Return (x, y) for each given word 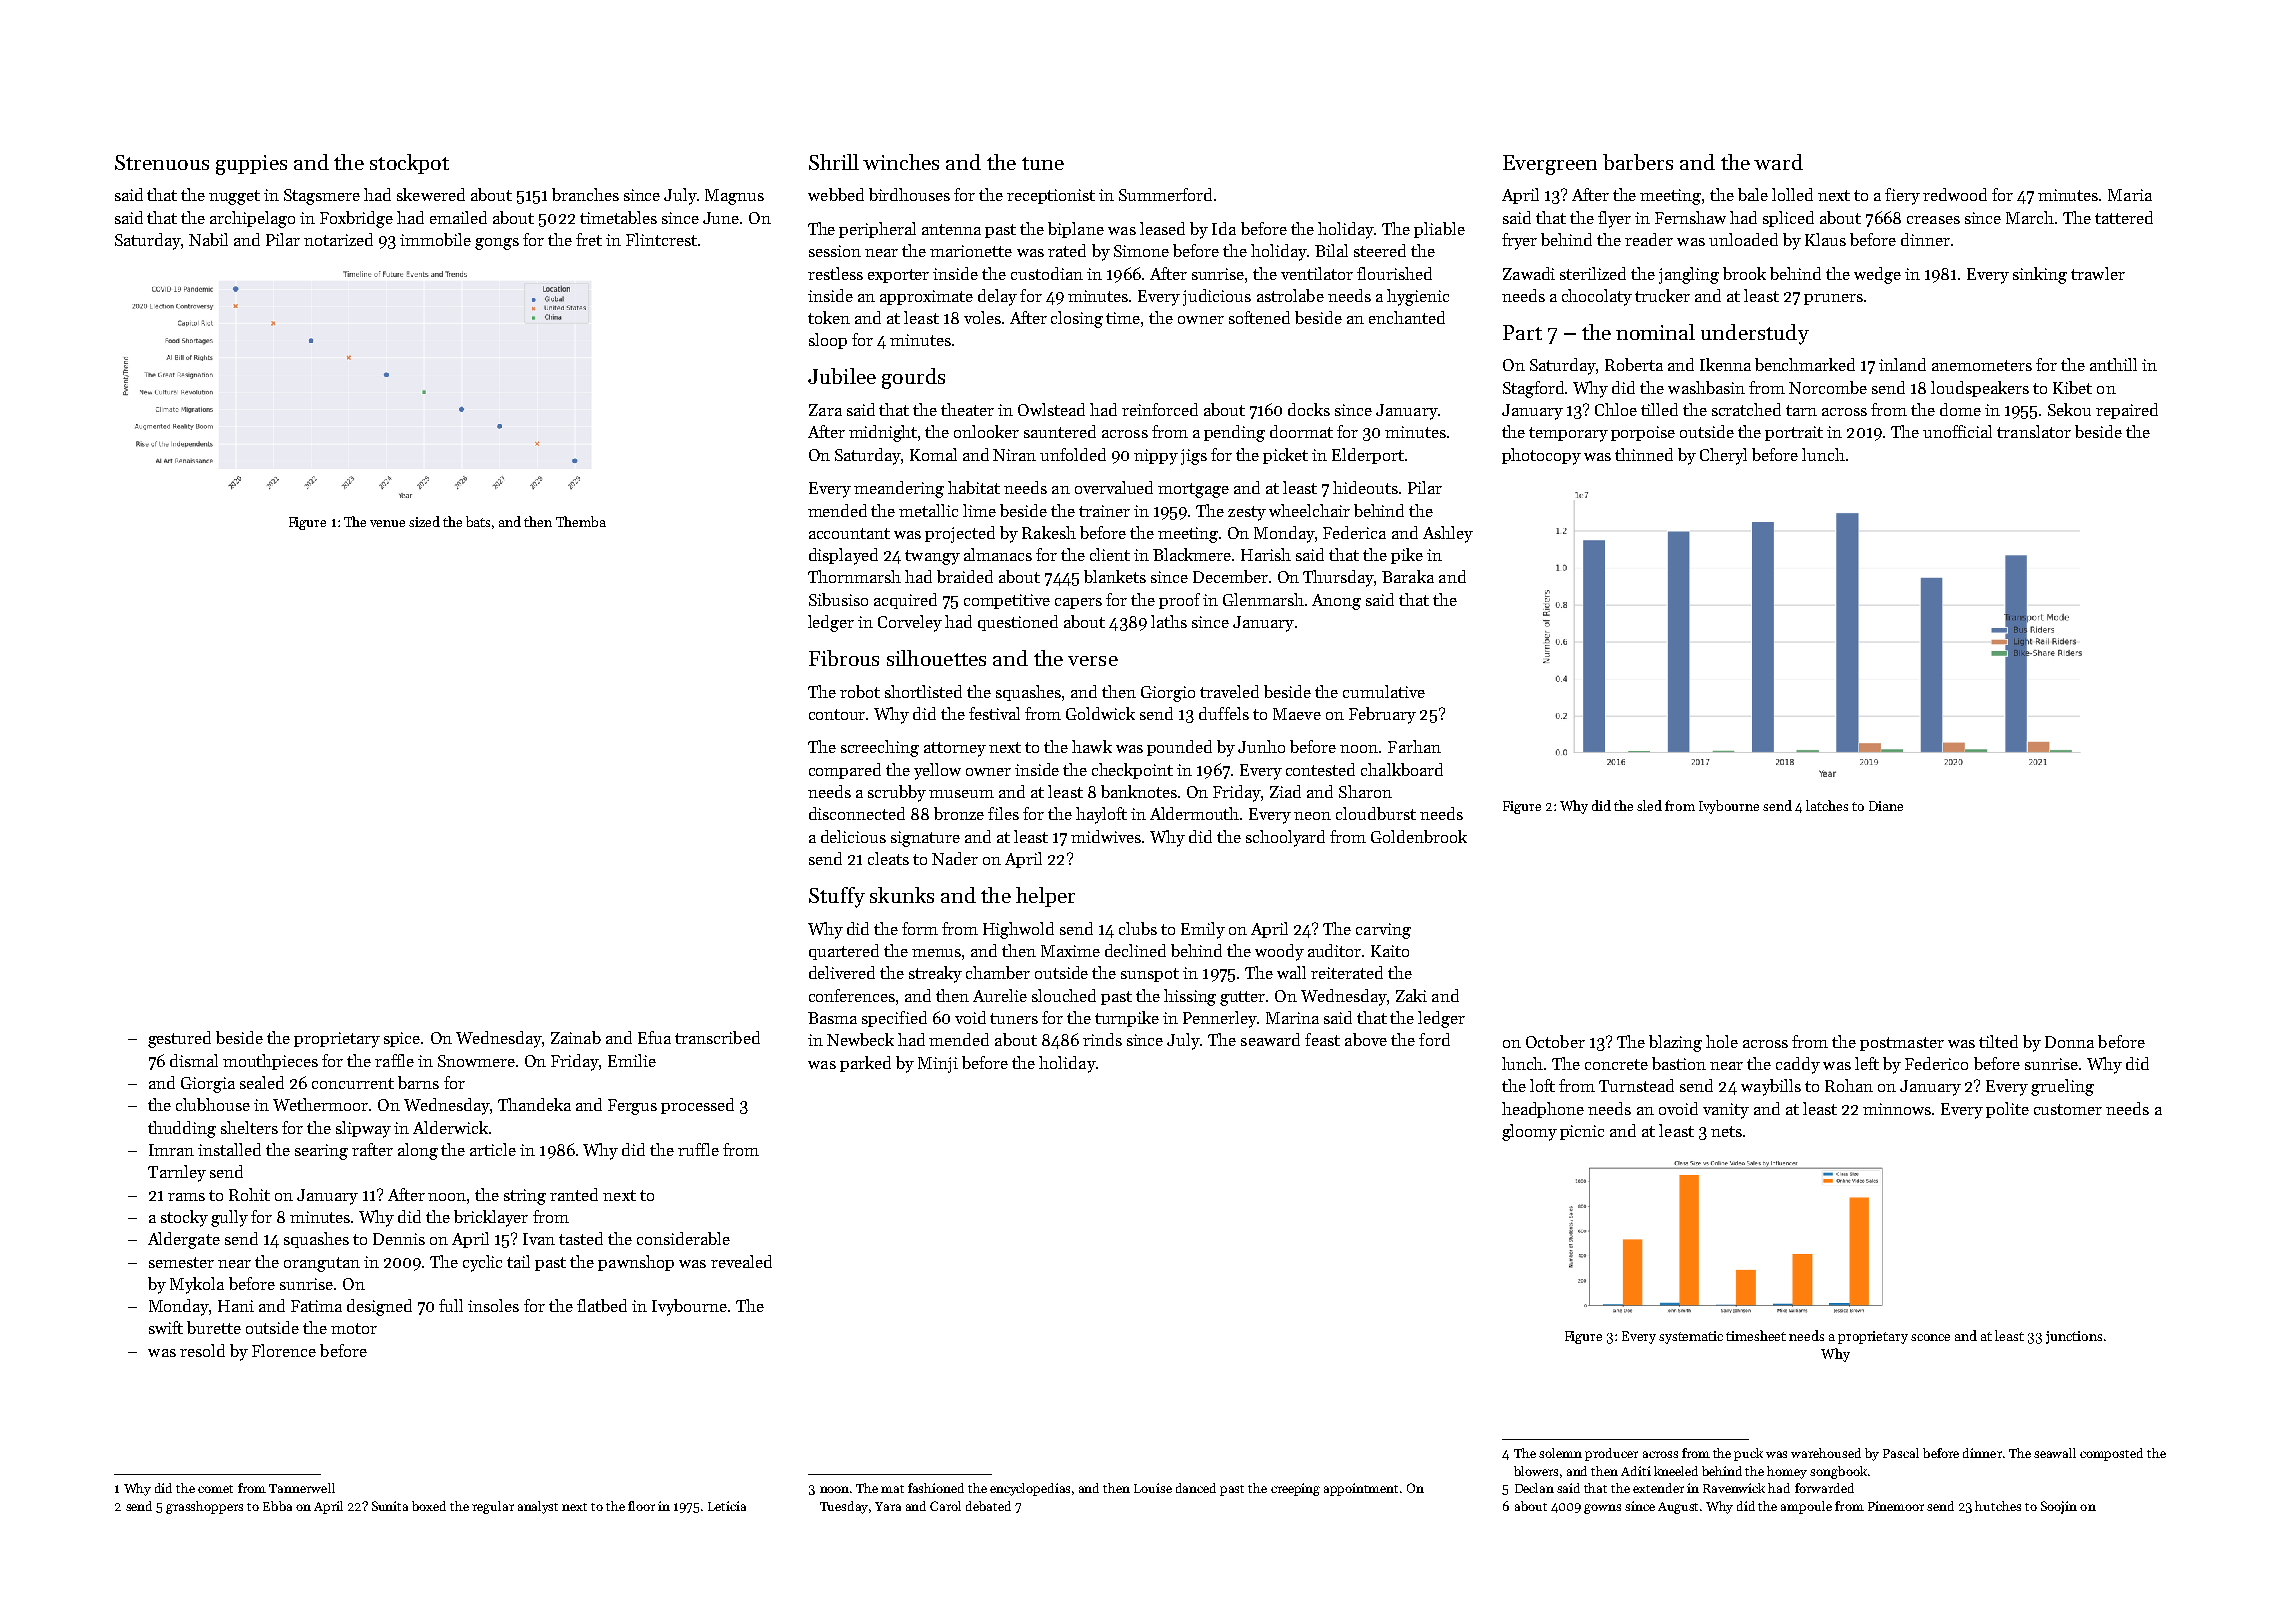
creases (1933, 220)
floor (641, 1506)
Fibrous (844, 658)
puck (1748, 1454)
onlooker (986, 431)
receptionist (1051, 196)
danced (1196, 1488)
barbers (1638, 162)
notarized (338, 239)
